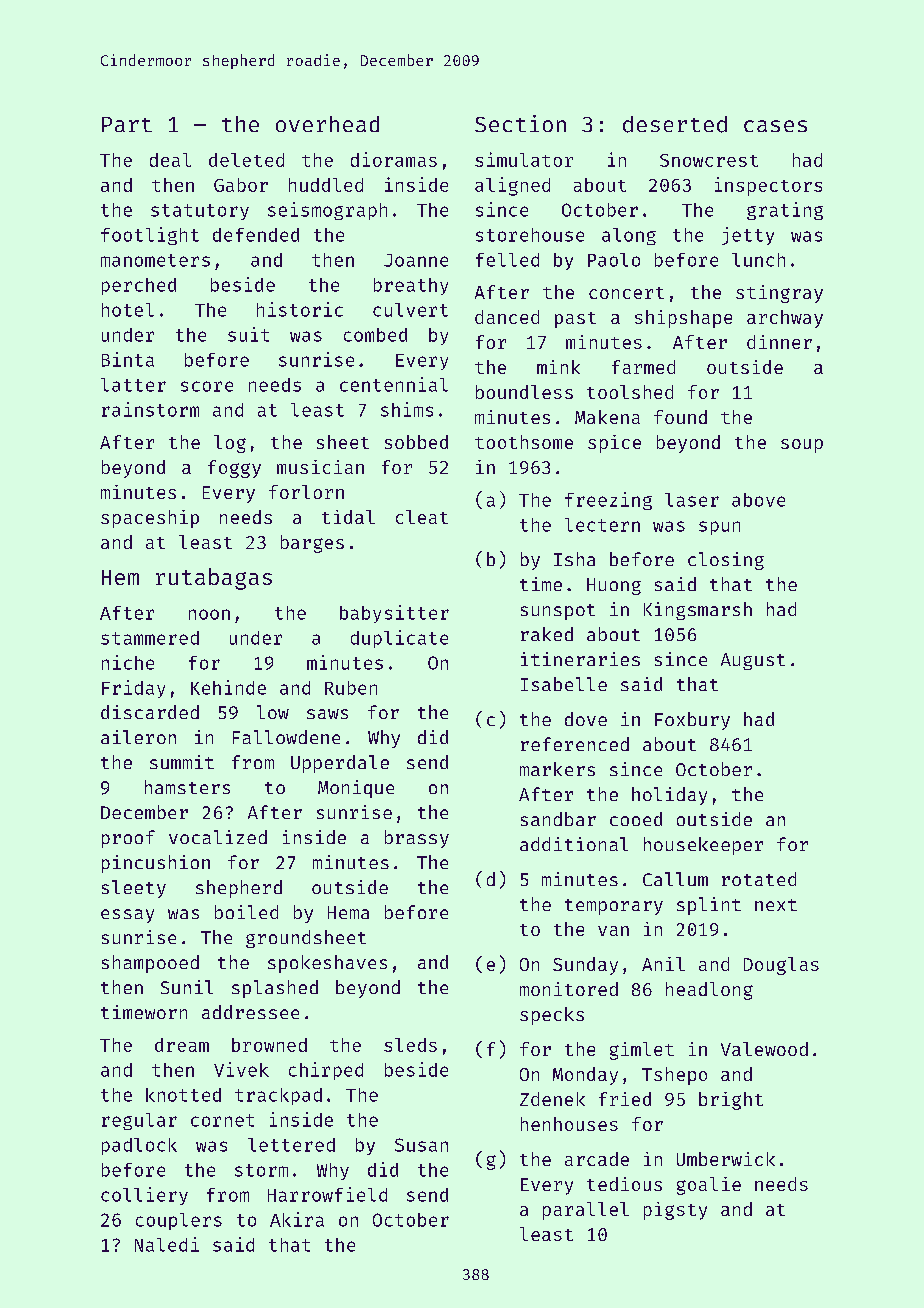 The height and width of the document is (1308, 924). What do you see at coordinates (394, 159) in the document?
I see `dioramas` at bounding box center [394, 159].
